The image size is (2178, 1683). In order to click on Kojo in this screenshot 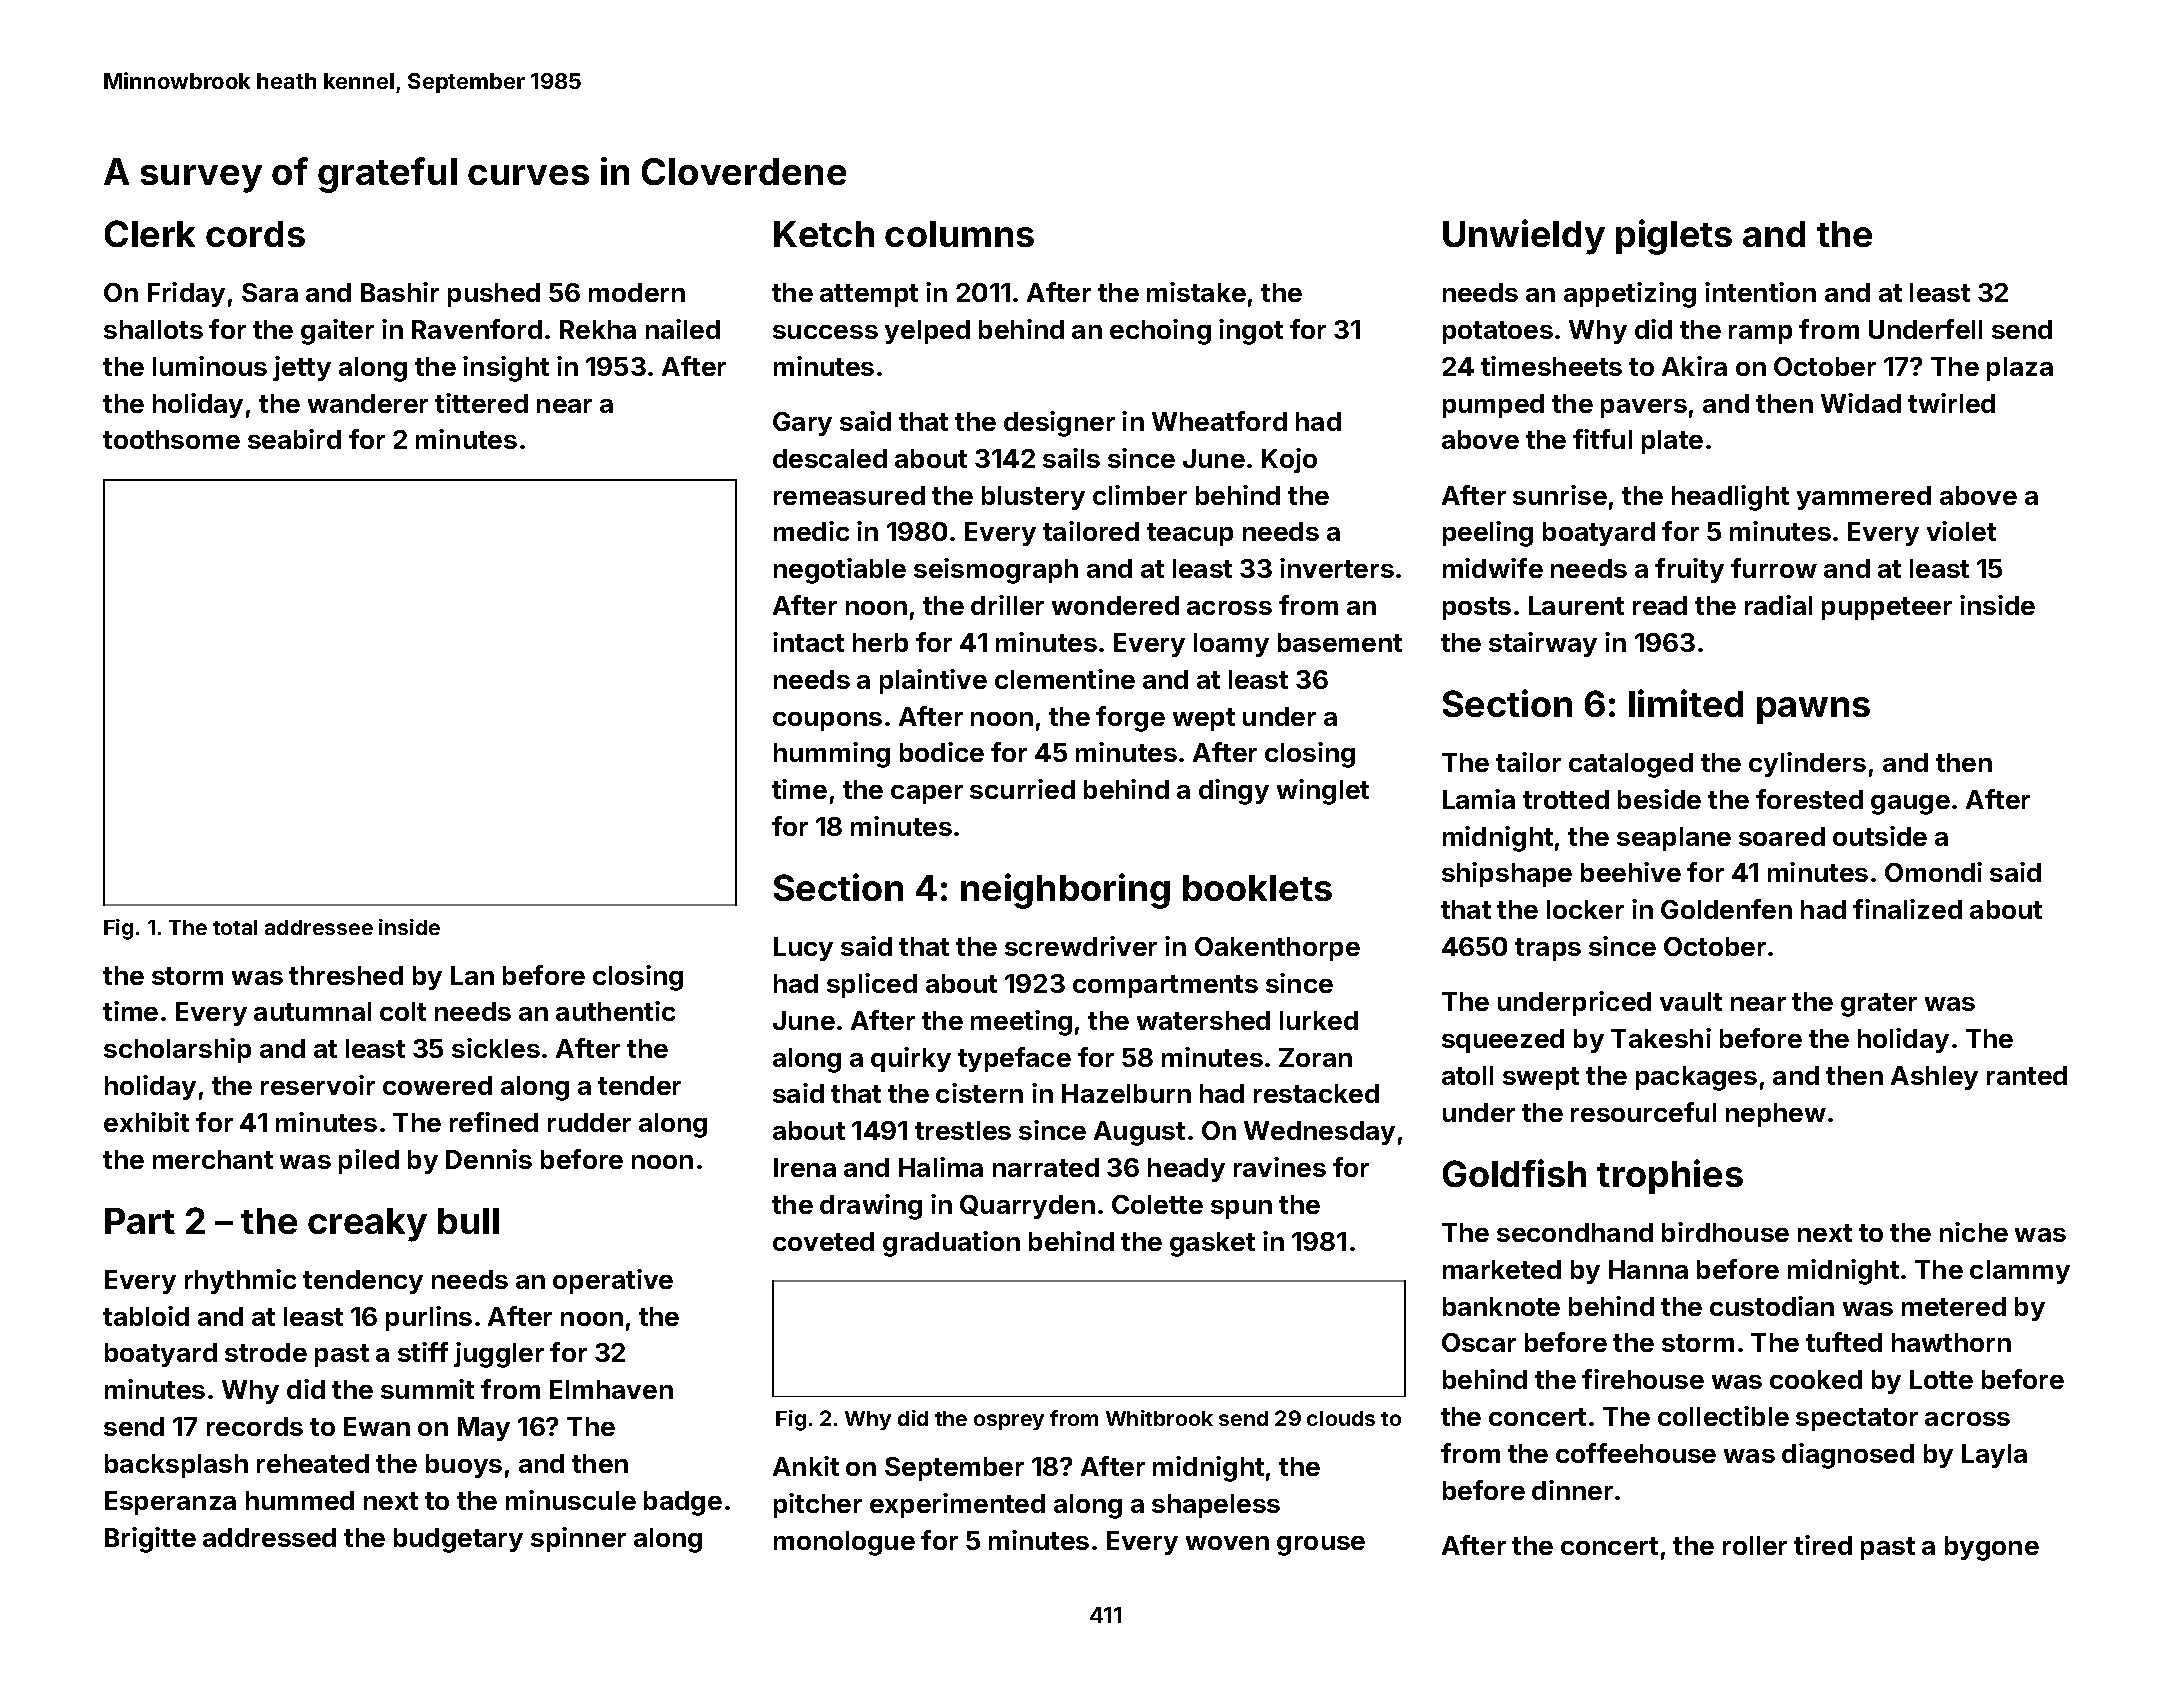, I will do `click(1289, 460)`.
